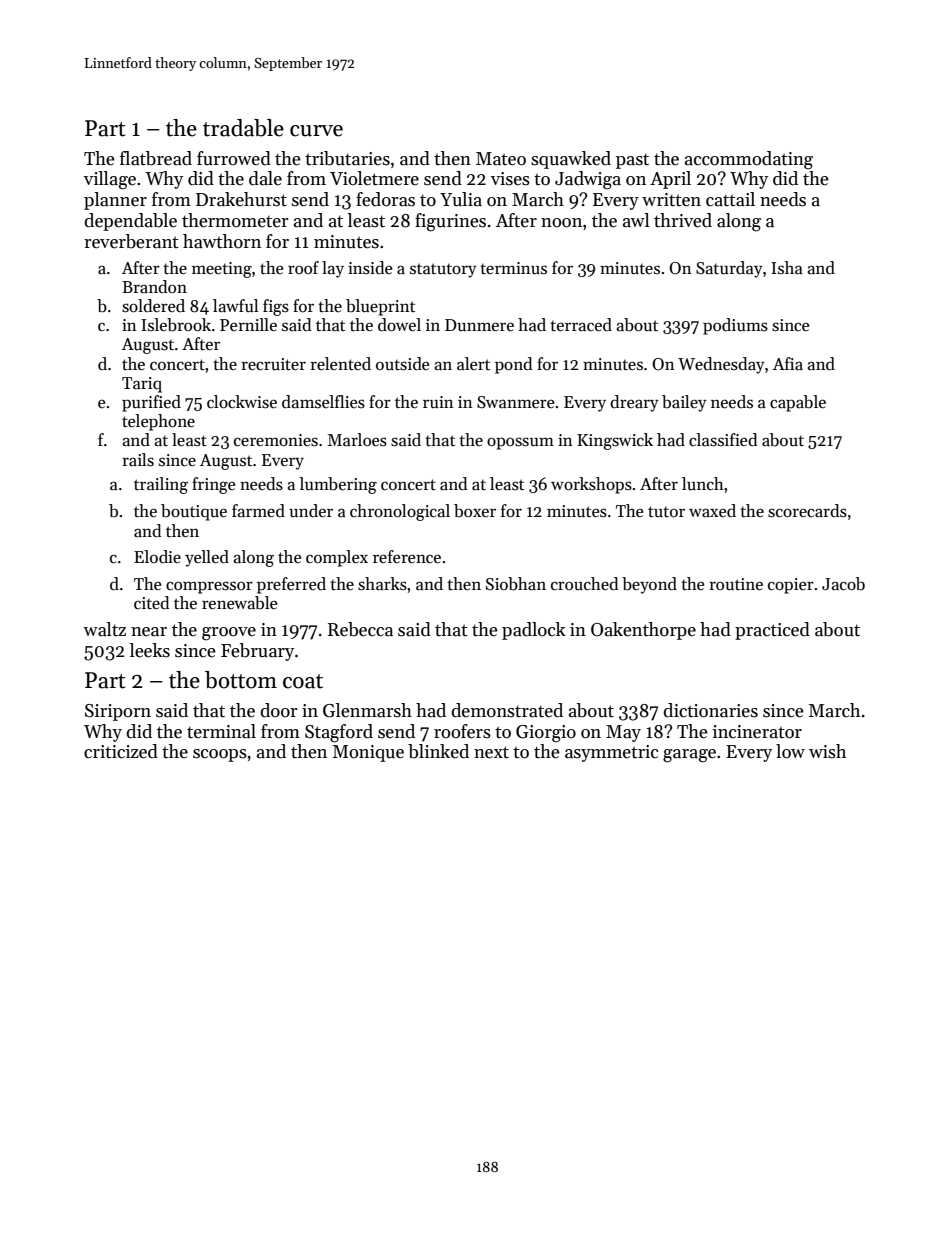 This screenshot has height=1233, width=952. What do you see at coordinates (546, 734) in the screenshot?
I see `Giorgio` at bounding box center [546, 734].
